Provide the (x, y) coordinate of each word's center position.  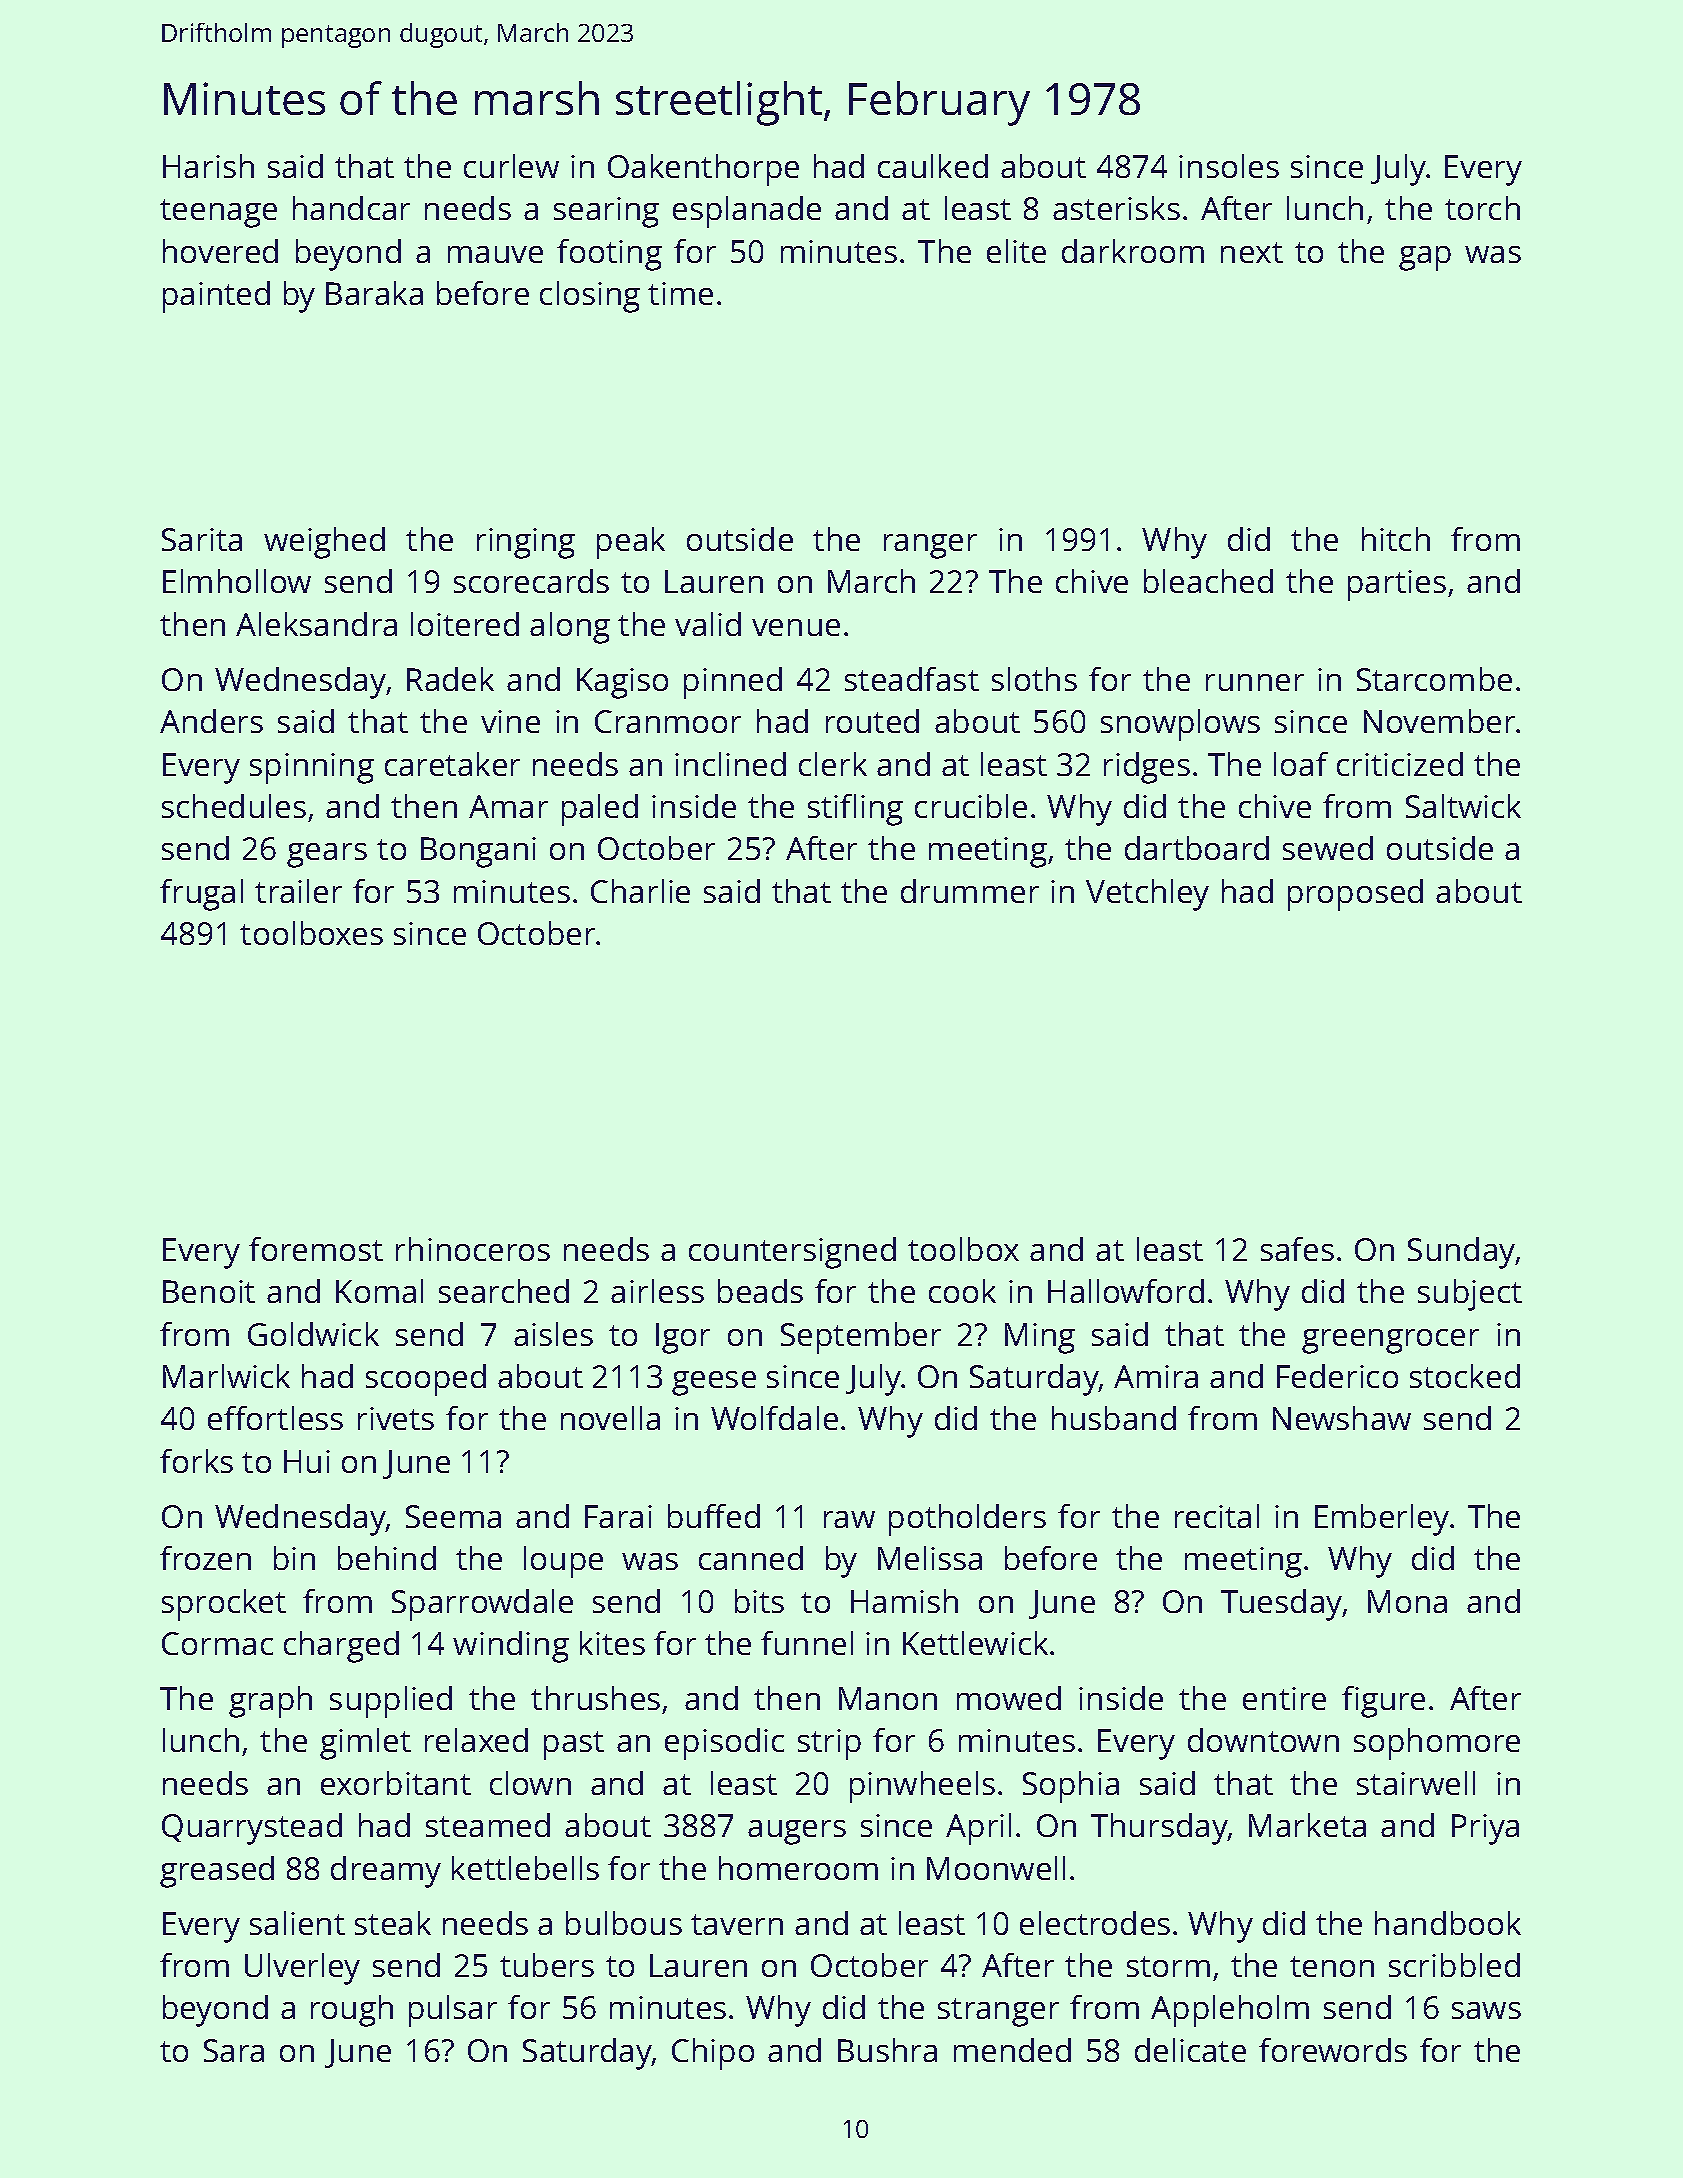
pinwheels (922, 1787)
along (570, 628)
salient (297, 1923)
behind (387, 1558)
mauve (495, 254)
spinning (312, 768)
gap (1425, 258)
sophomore (1437, 1744)
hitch (1396, 539)
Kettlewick (975, 1643)
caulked (933, 166)
